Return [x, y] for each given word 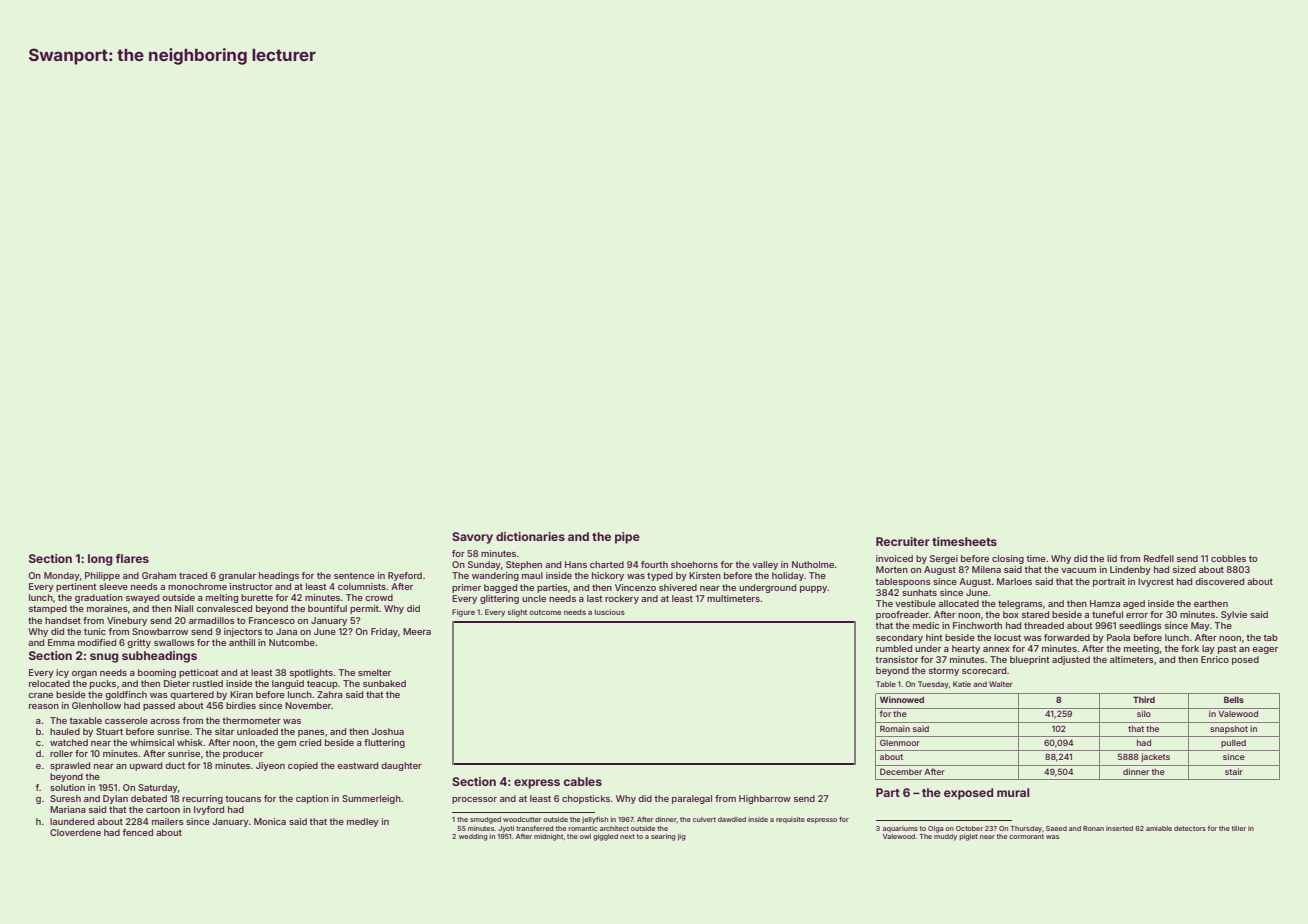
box [1011, 614]
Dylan [115, 799]
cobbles [1228, 558]
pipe [627, 538]
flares [132, 558]
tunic [95, 631]
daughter [401, 766]
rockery [622, 599]
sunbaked [384, 683]
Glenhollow [96, 705]
